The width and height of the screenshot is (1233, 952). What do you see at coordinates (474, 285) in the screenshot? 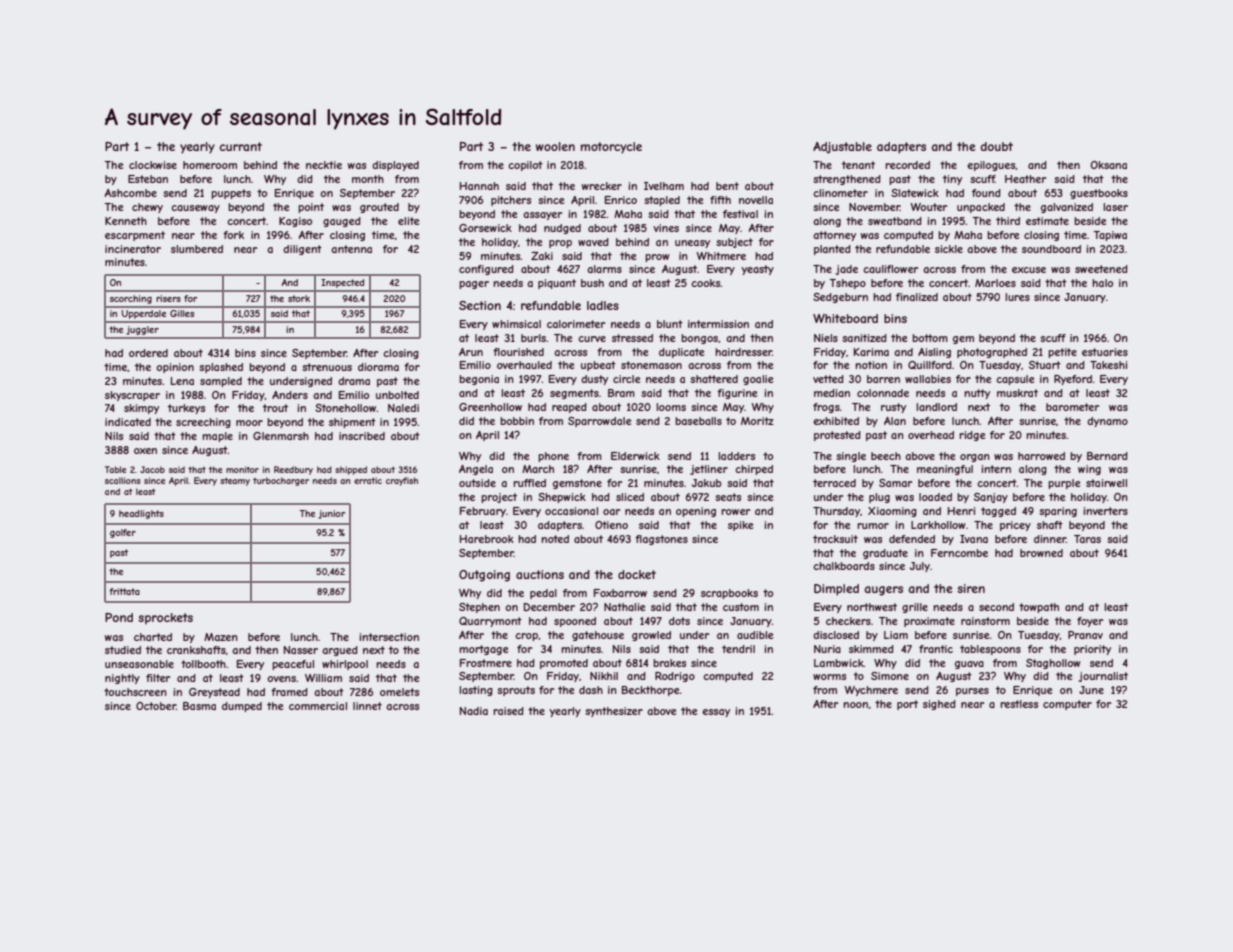
I see `pager` at bounding box center [474, 285].
